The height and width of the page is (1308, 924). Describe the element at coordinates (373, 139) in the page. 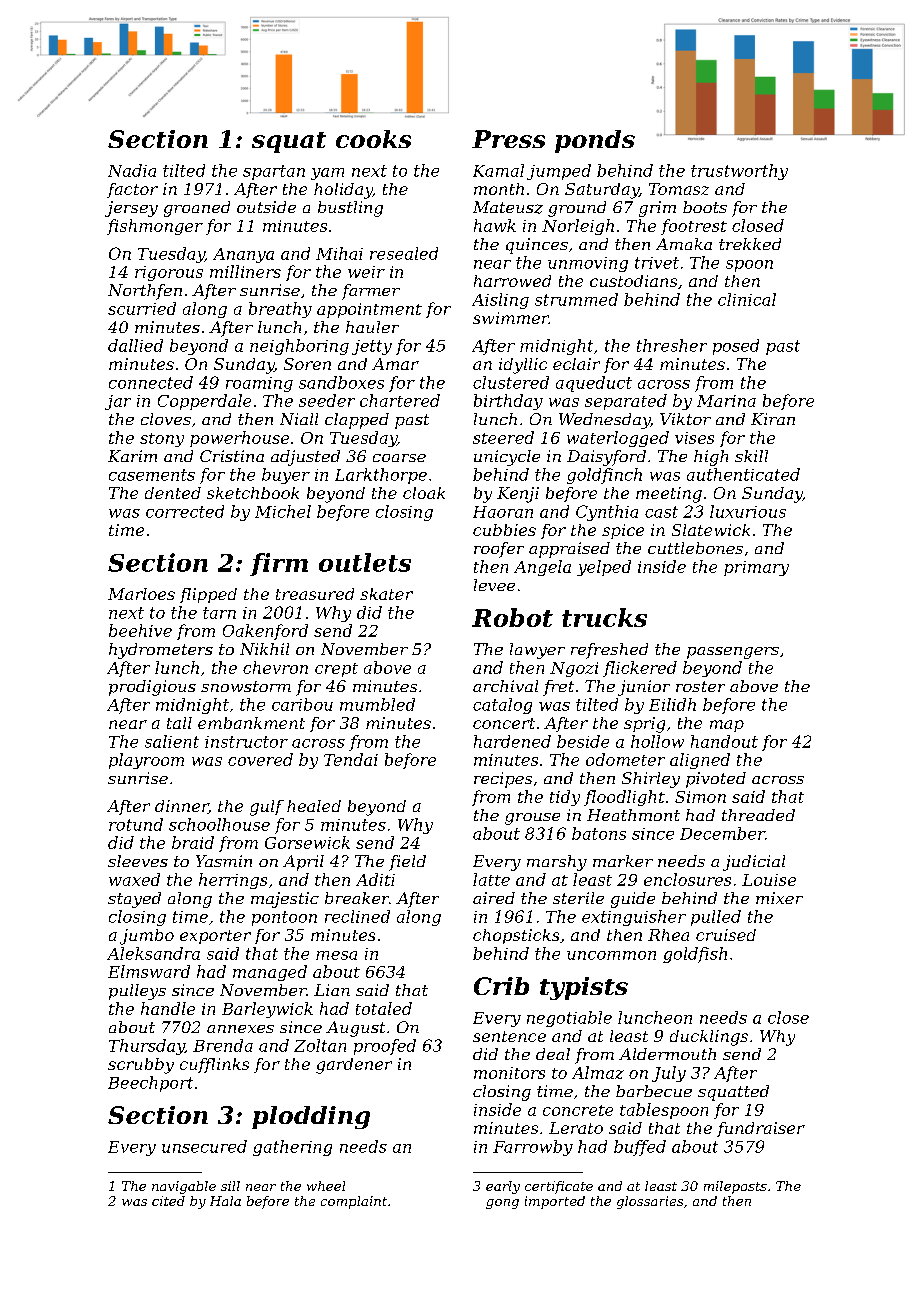

I see `cooks` at that location.
